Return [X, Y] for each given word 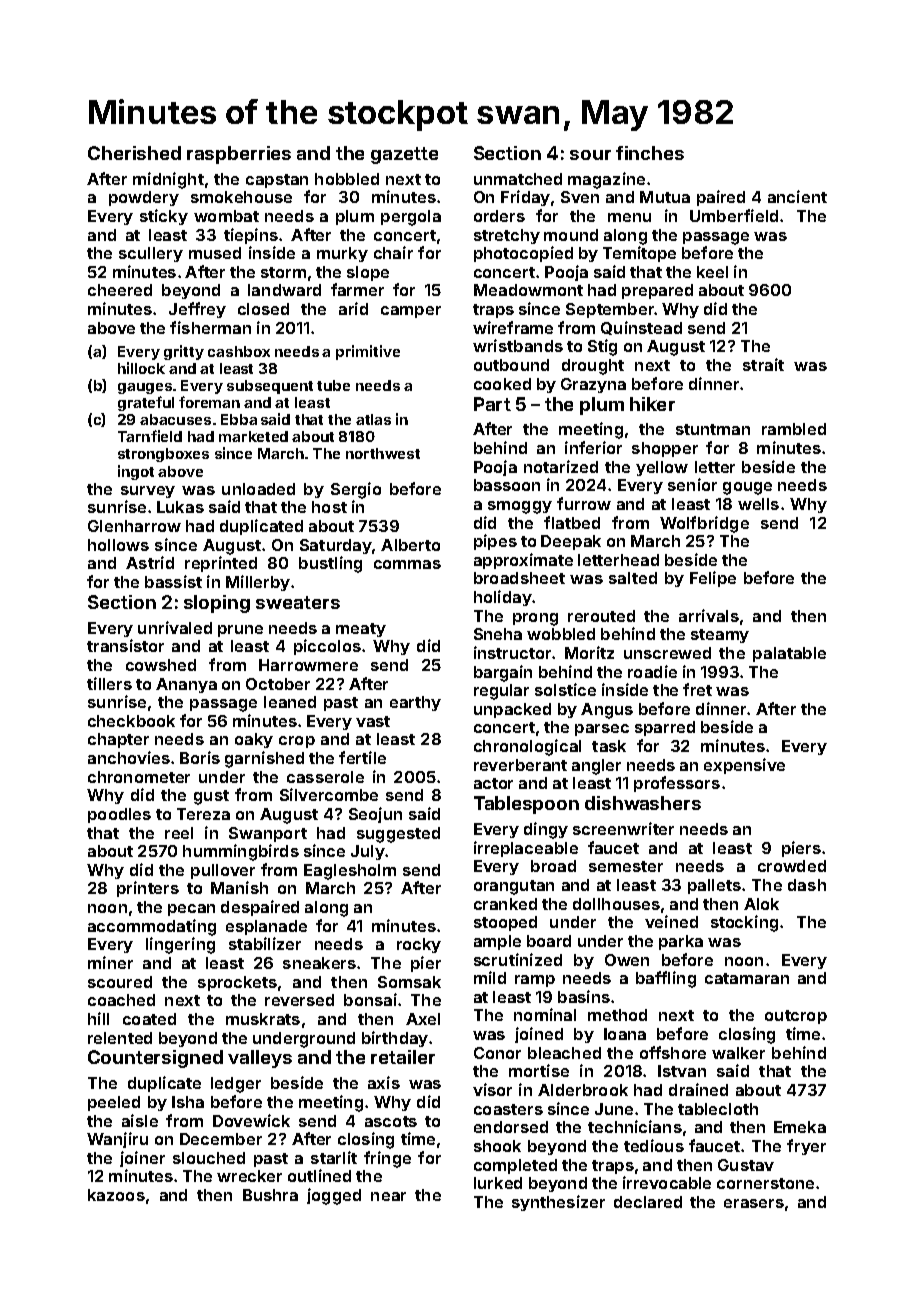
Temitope [639, 254]
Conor [497, 1053]
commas [407, 564]
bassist [173, 581]
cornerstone [765, 1183]
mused [215, 253]
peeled [114, 1103]
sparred [665, 728]
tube [333, 385]
